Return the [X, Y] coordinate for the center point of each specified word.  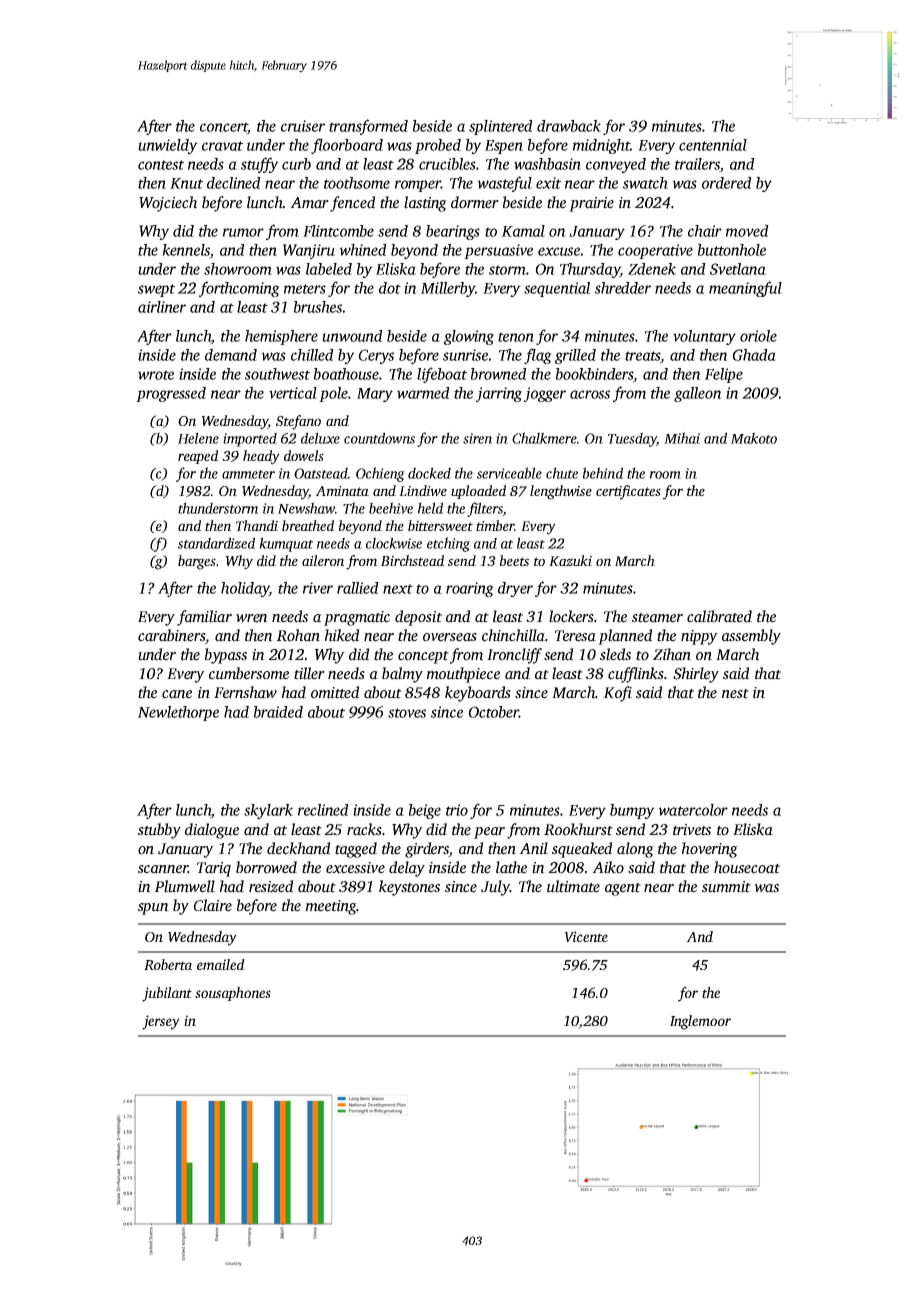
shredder [623, 288]
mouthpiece [463, 675]
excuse [559, 251]
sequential [557, 289]
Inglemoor [700, 1022]
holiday [245, 589]
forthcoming [239, 289]
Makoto [754, 438]
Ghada [754, 355]
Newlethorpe [178, 713]
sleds [615, 654]
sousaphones [233, 994]
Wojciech [168, 204]
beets [514, 560]
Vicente [586, 936]
